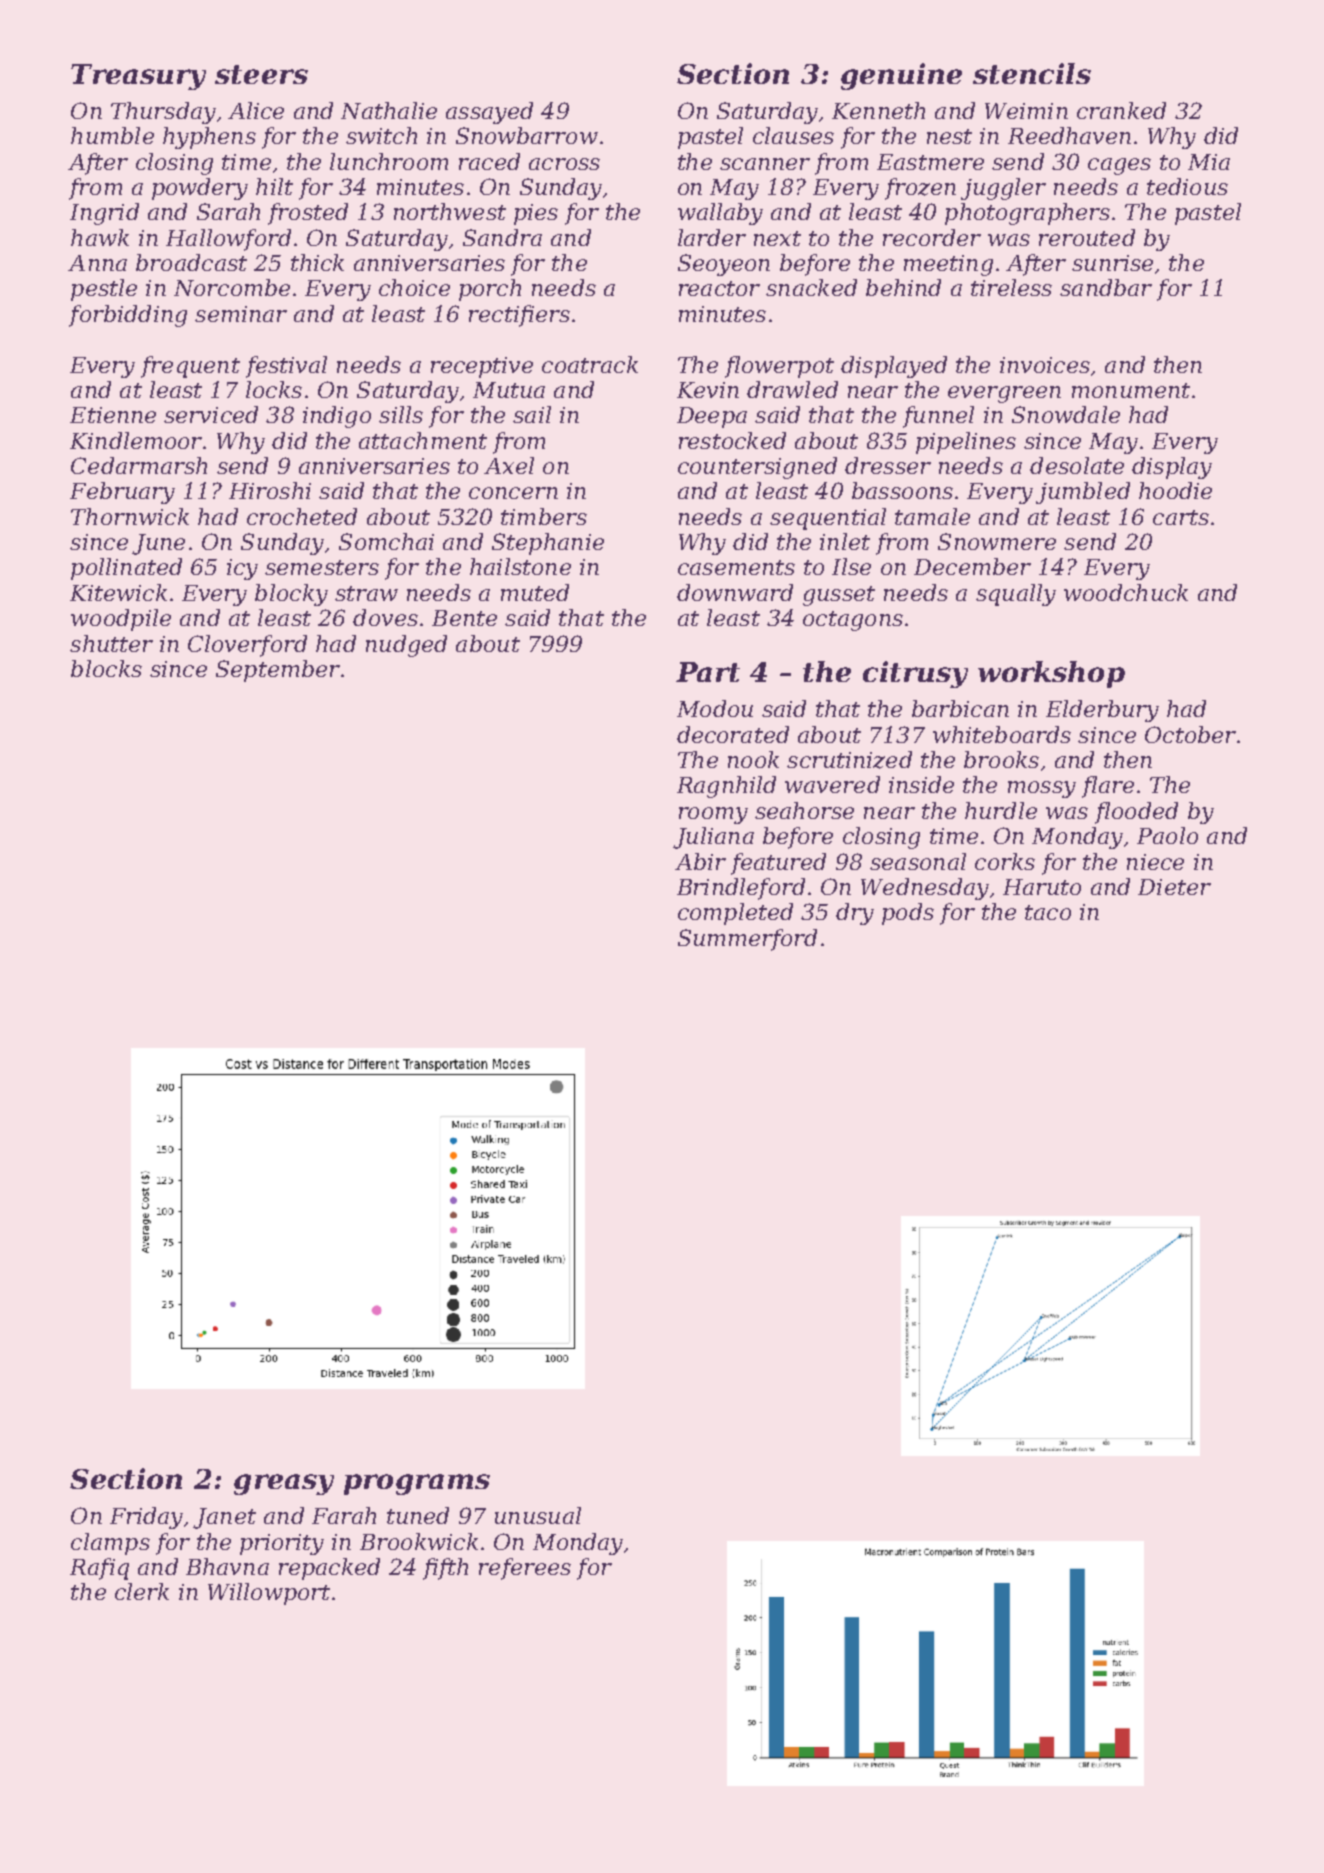 The image size is (1324, 1873). I want to click on referees, so click(525, 1569).
